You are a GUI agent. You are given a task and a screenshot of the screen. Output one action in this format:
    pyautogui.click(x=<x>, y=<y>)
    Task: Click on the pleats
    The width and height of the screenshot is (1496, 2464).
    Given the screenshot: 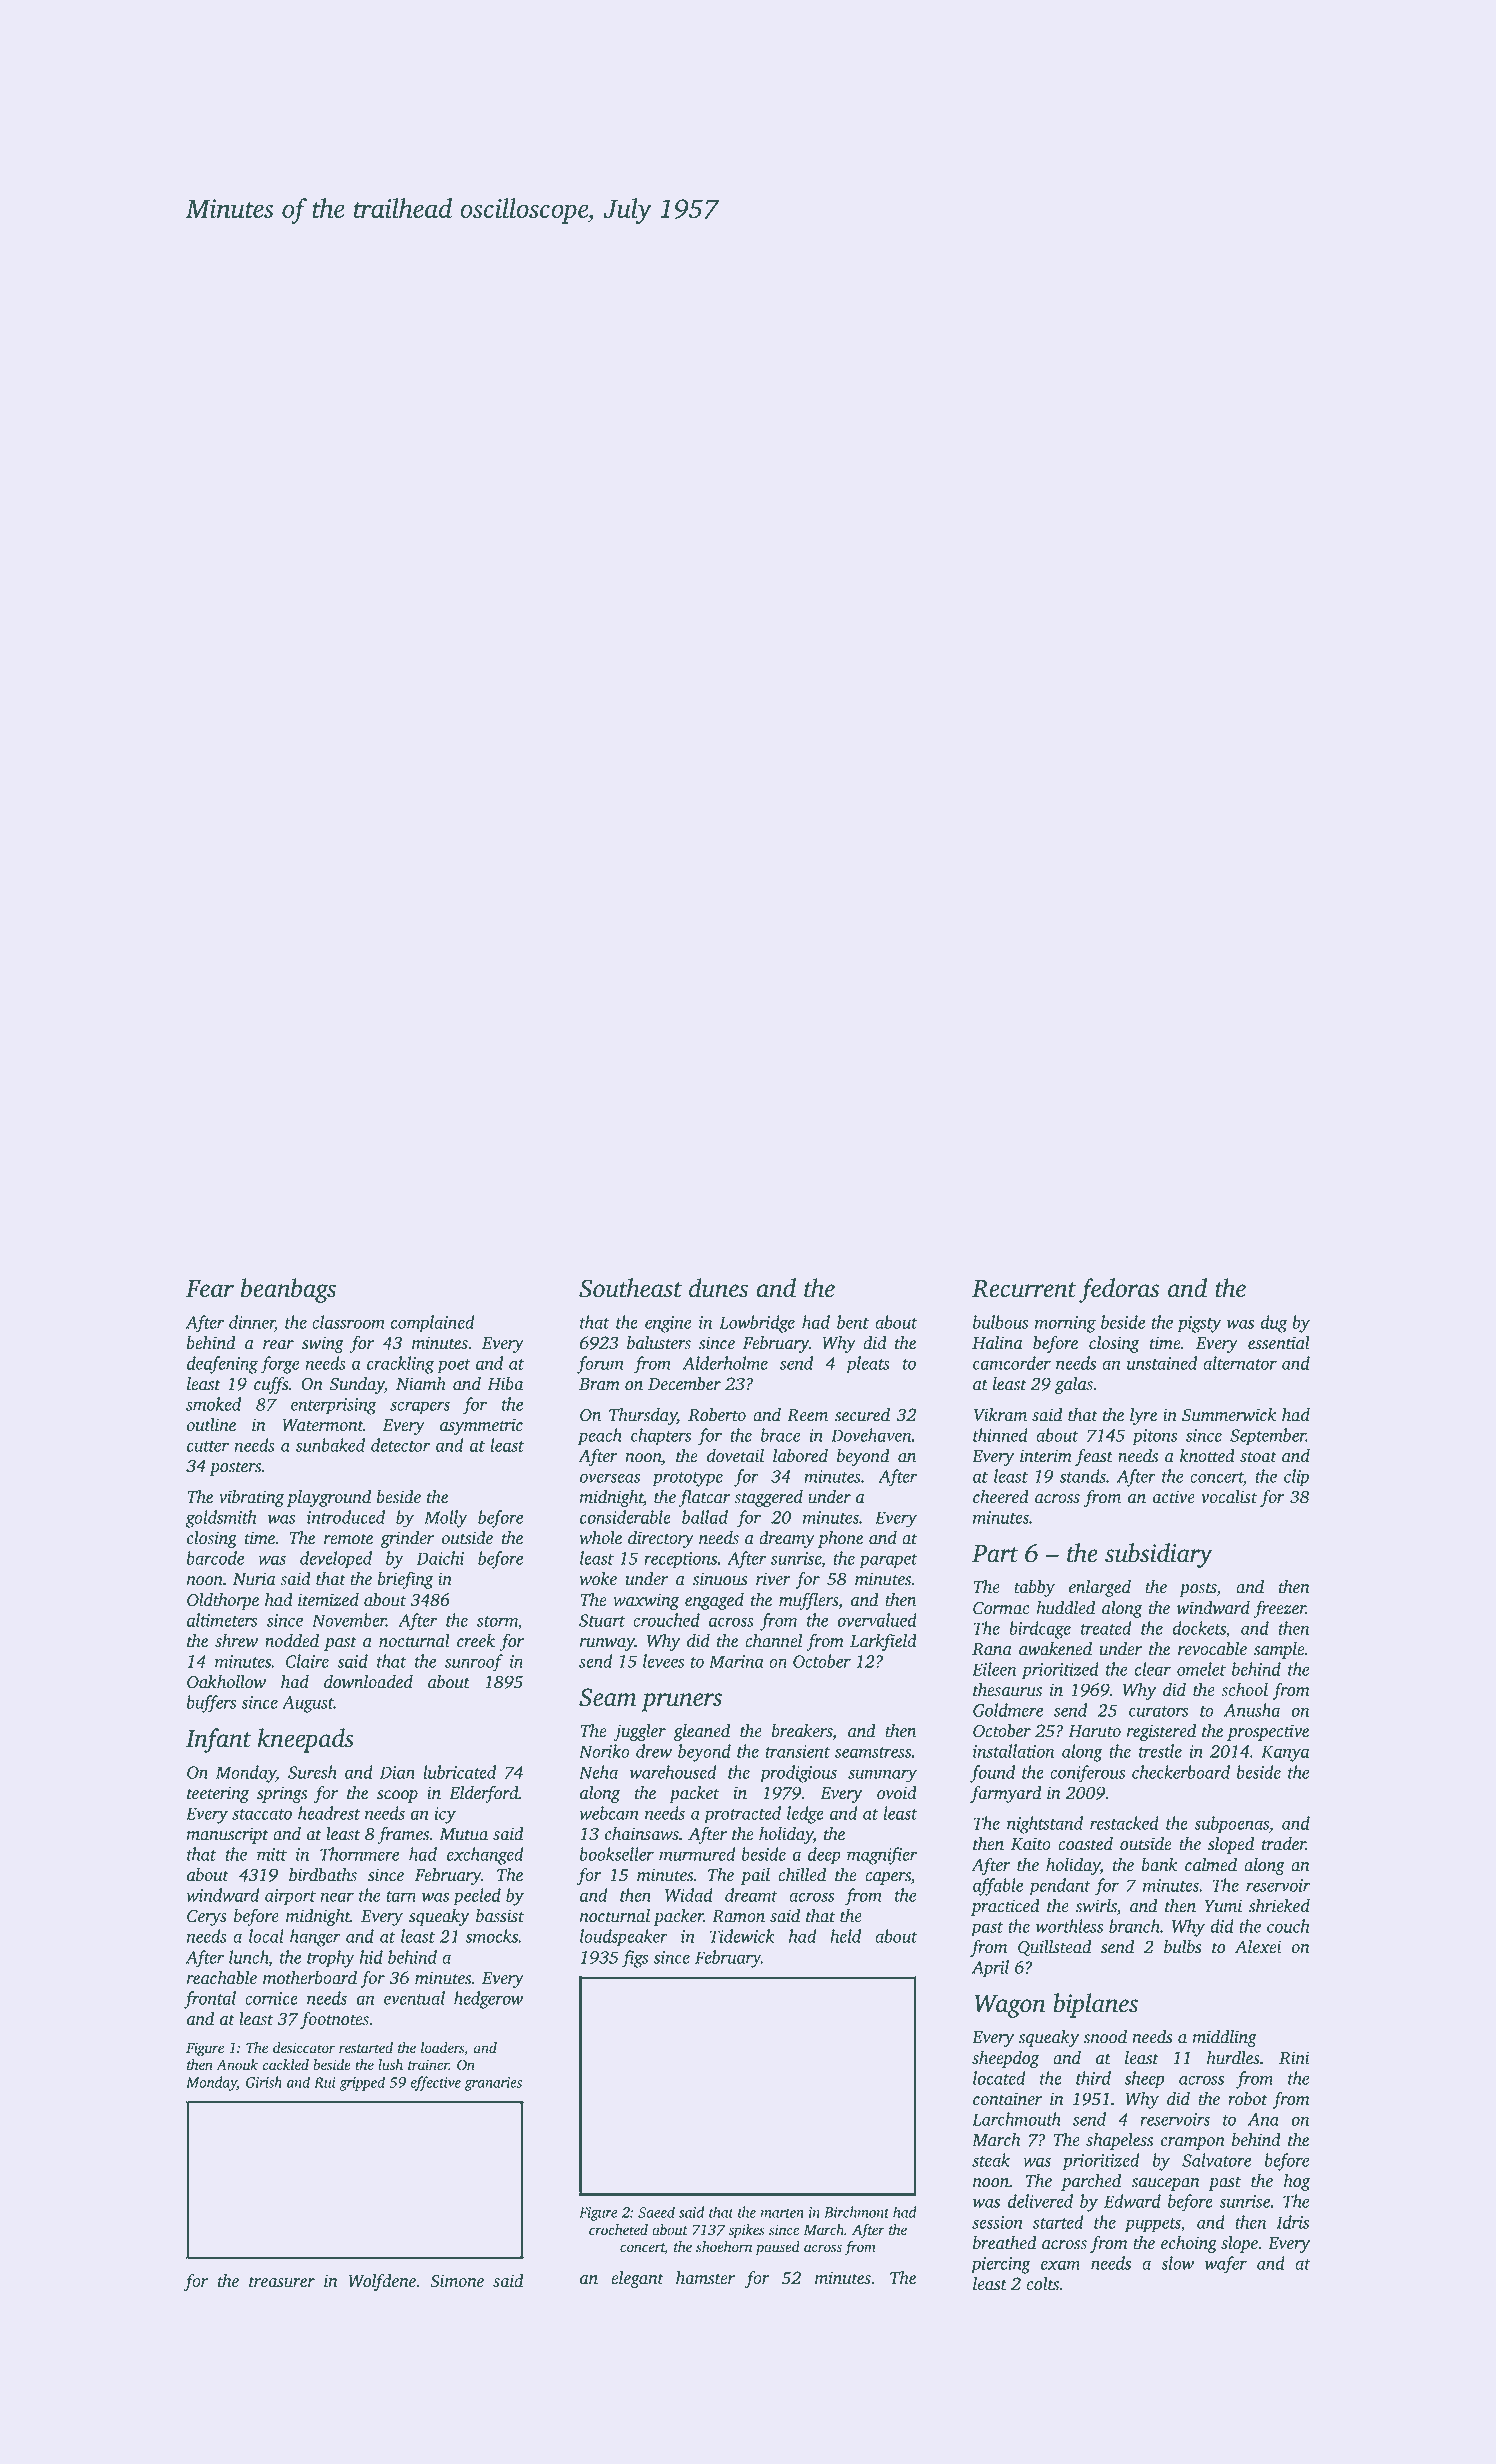 What is the action you would take?
    pyautogui.click(x=868, y=1365)
